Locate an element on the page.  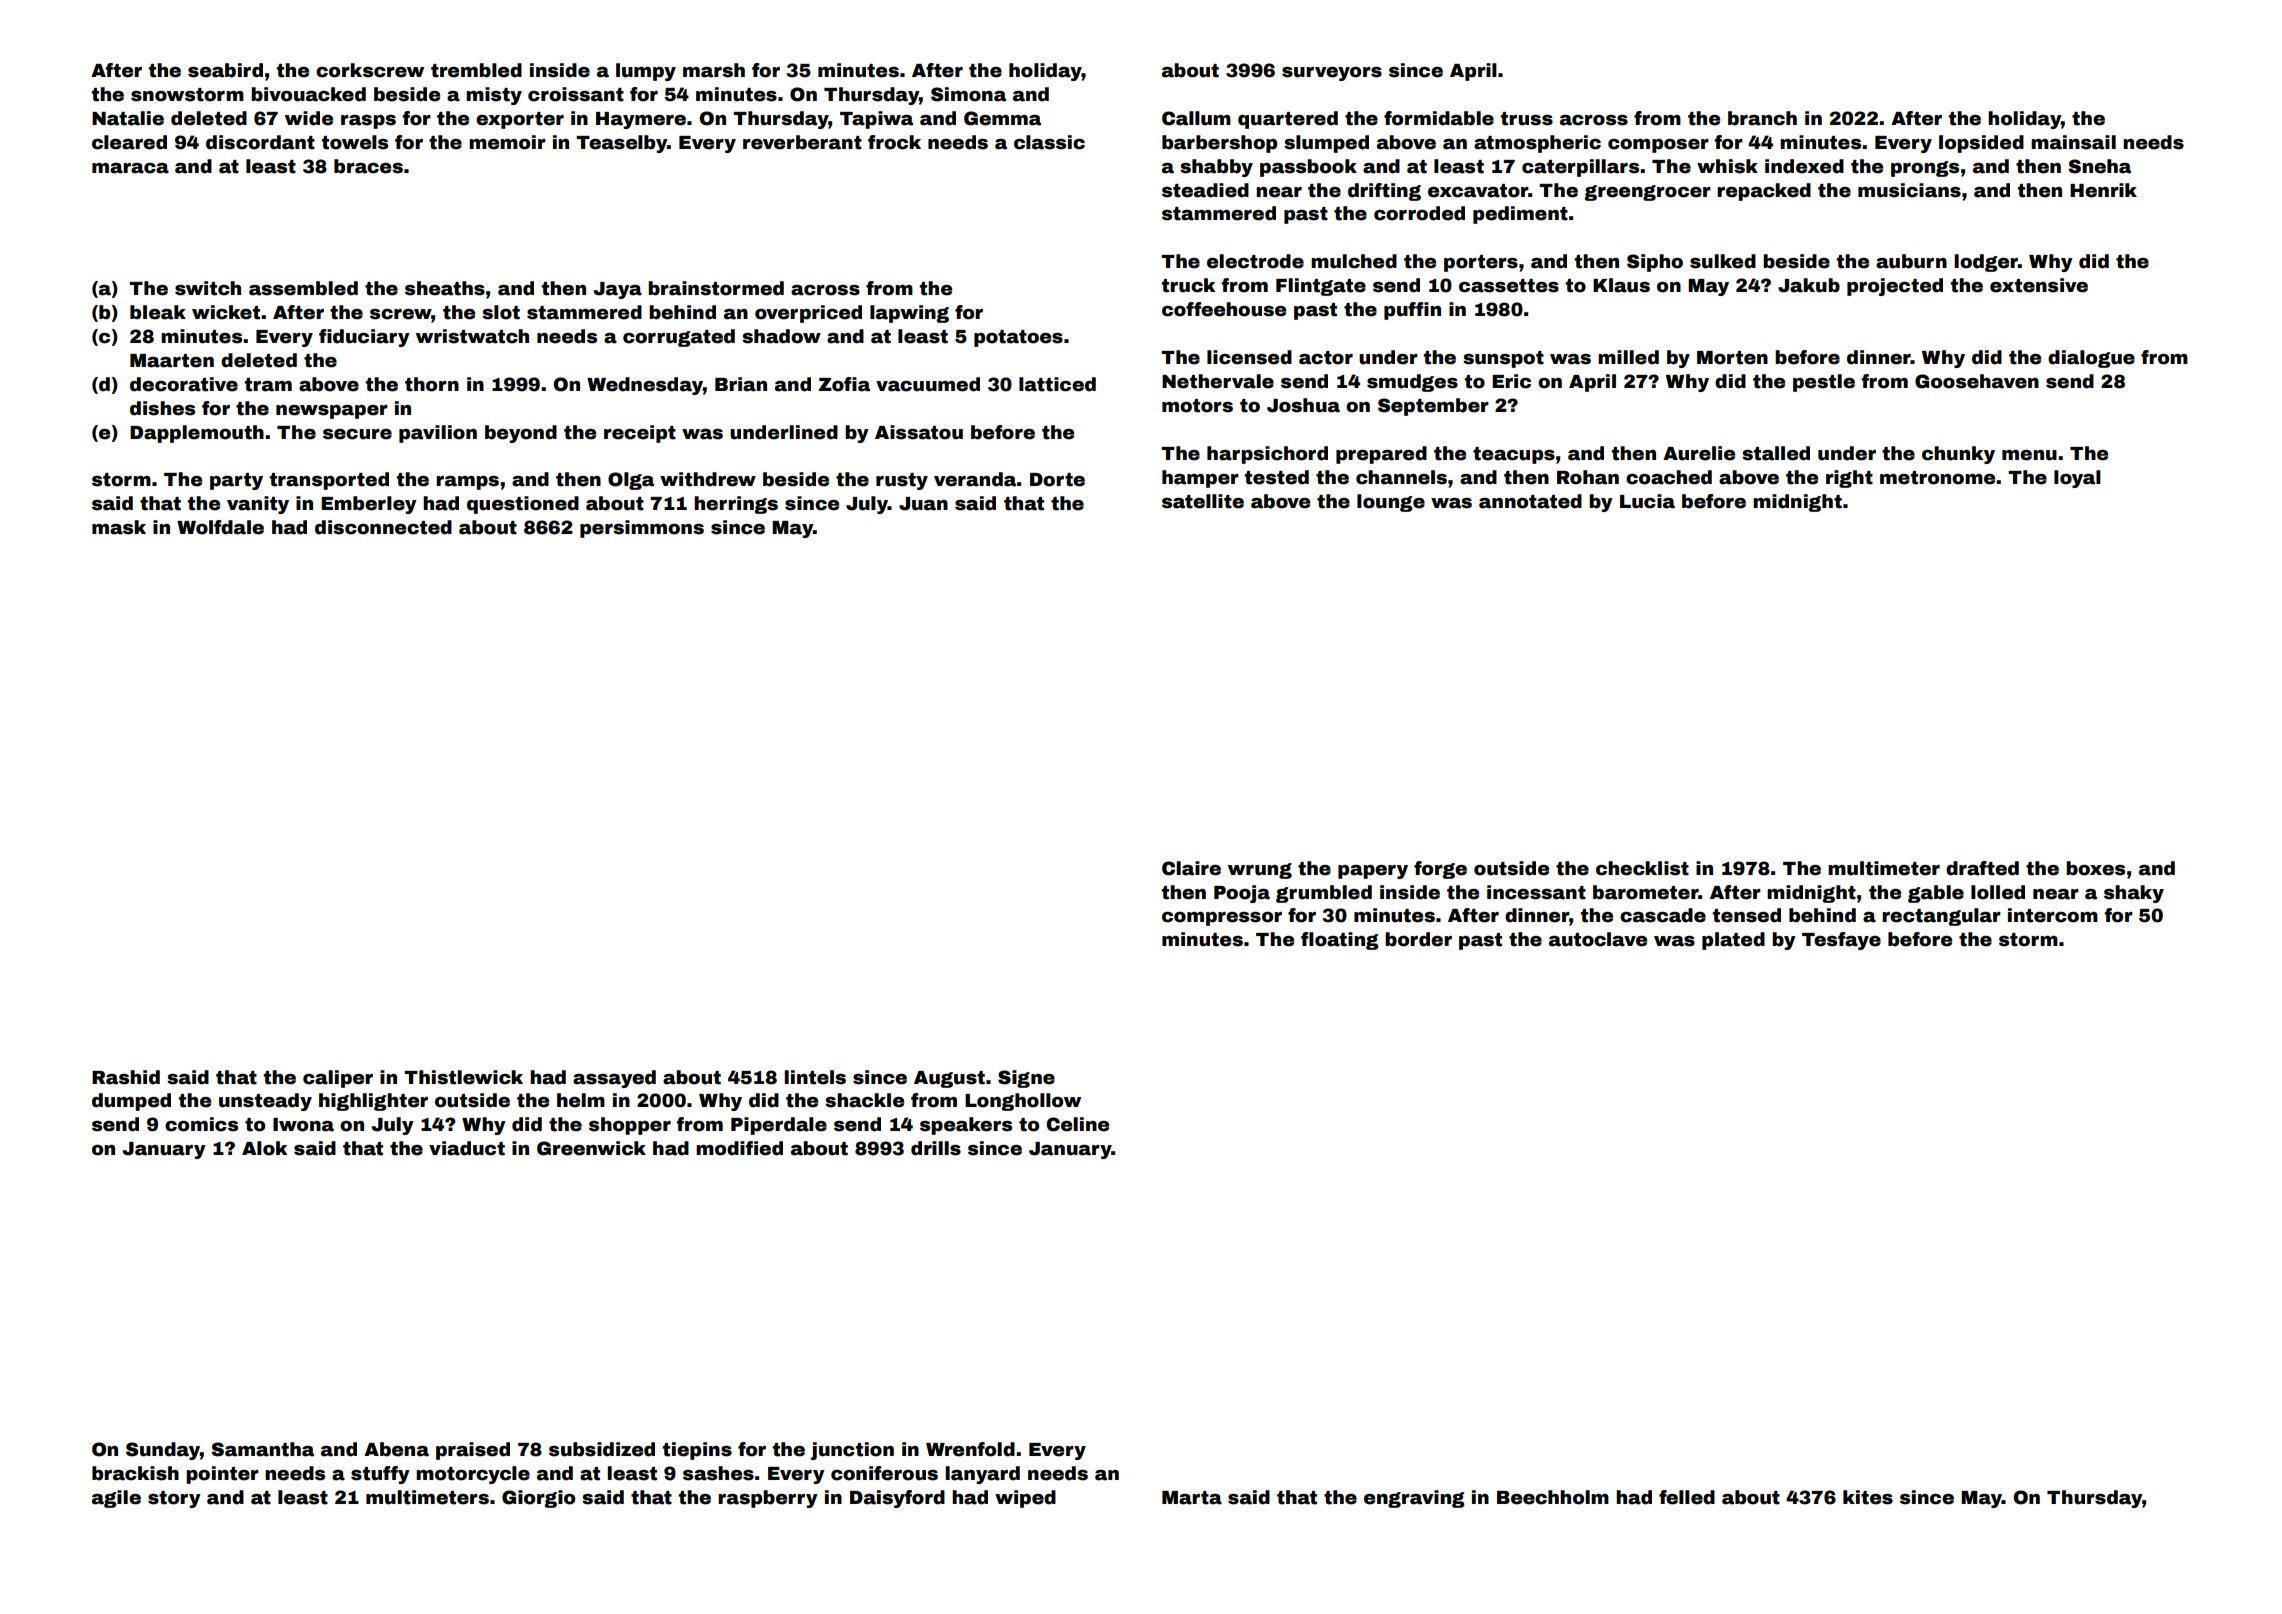
Thistlewick is located at coordinates (463, 1077).
